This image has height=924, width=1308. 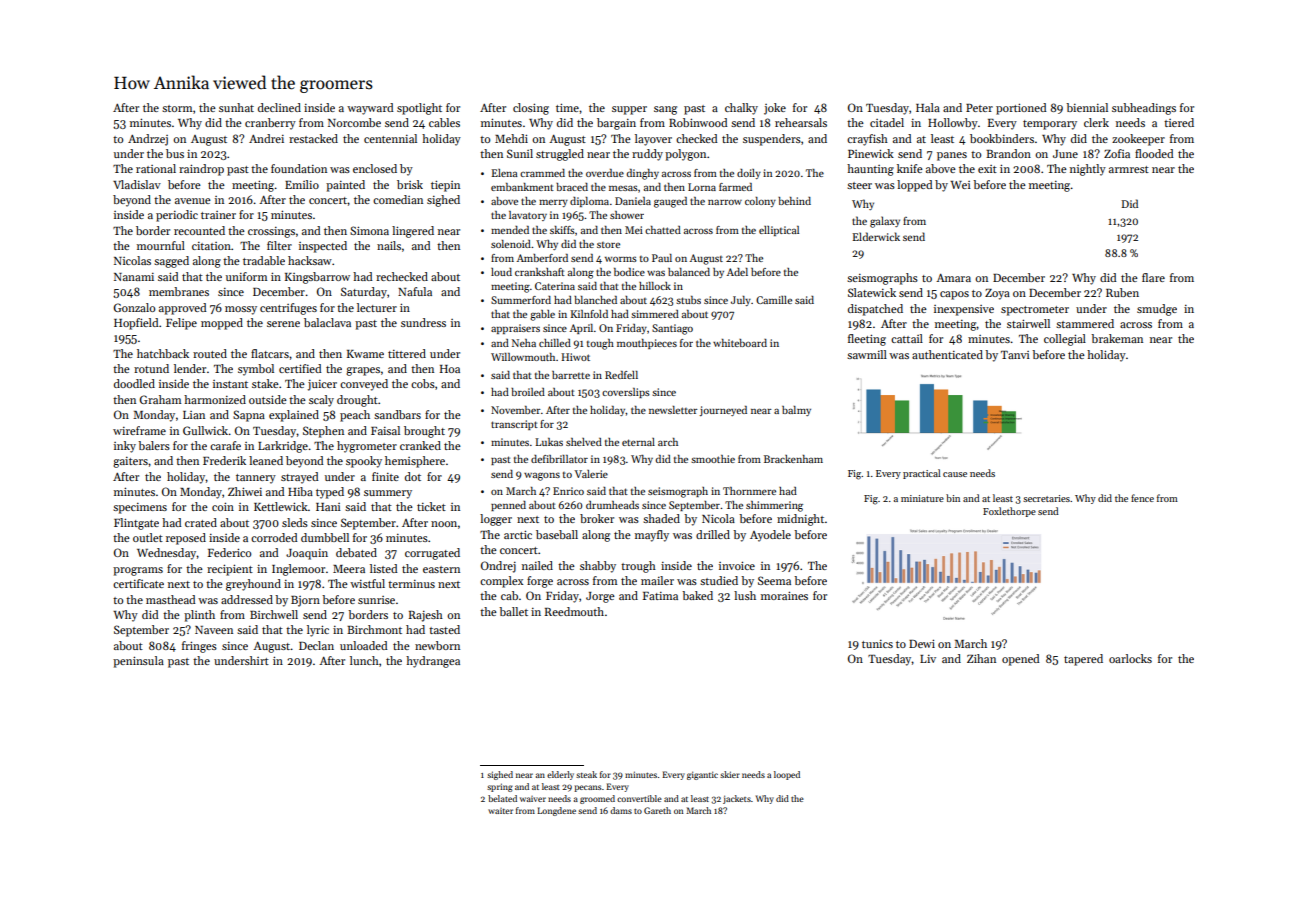 What do you see at coordinates (500, 787) in the image?
I see `spring` at bounding box center [500, 787].
